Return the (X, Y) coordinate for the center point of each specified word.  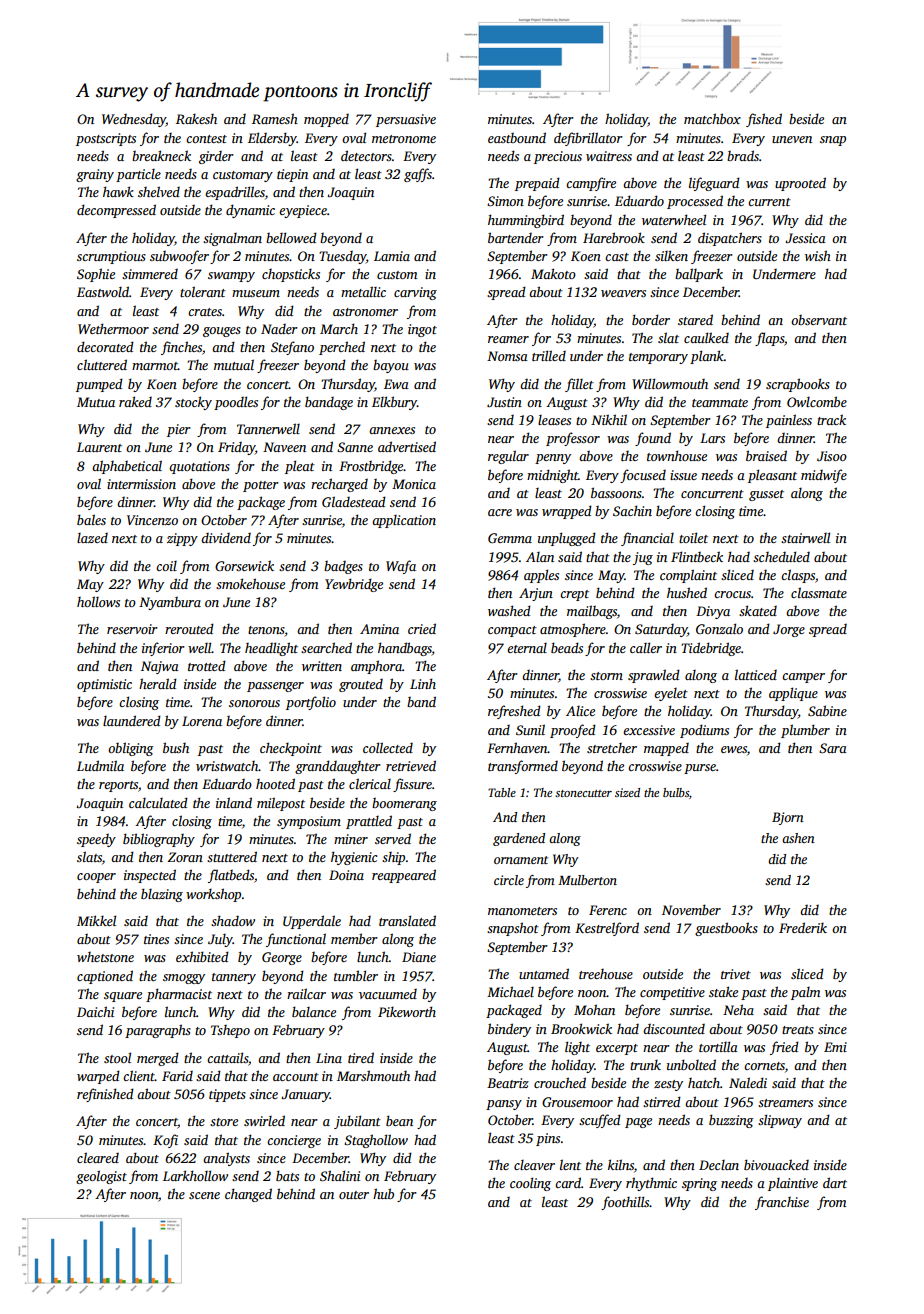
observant (819, 320)
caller (646, 647)
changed (248, 1195)
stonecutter (583, 793)
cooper (96, 878)
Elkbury (394, 403)
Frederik (803, 927)
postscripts (106, 139)
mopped (326, 120)
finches (181, 348)
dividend (226, 538)
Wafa (401, 567)
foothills (625, 1203)
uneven (792, 139)
